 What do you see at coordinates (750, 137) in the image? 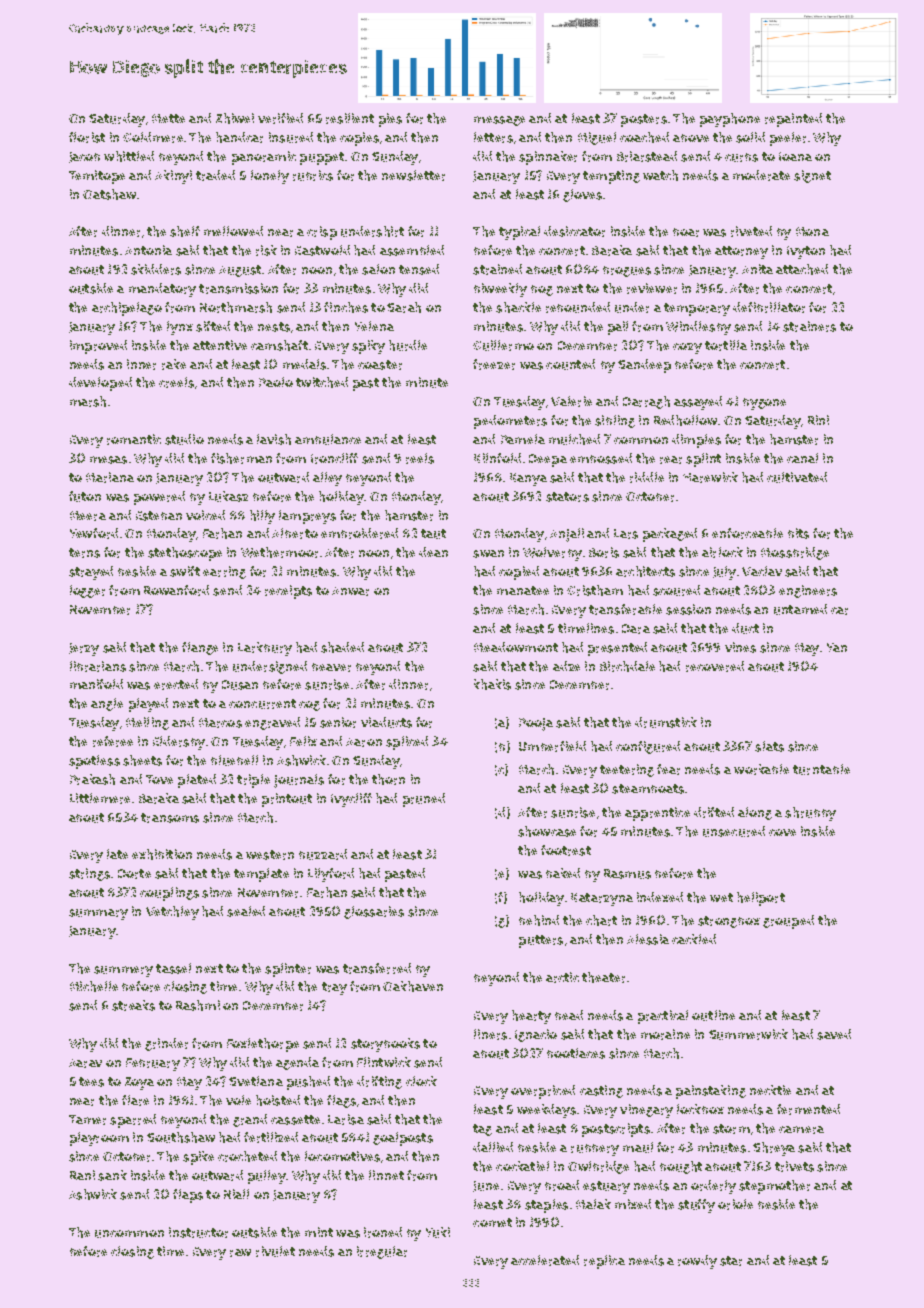
I see `solid` at bounding box center [750, 137].
